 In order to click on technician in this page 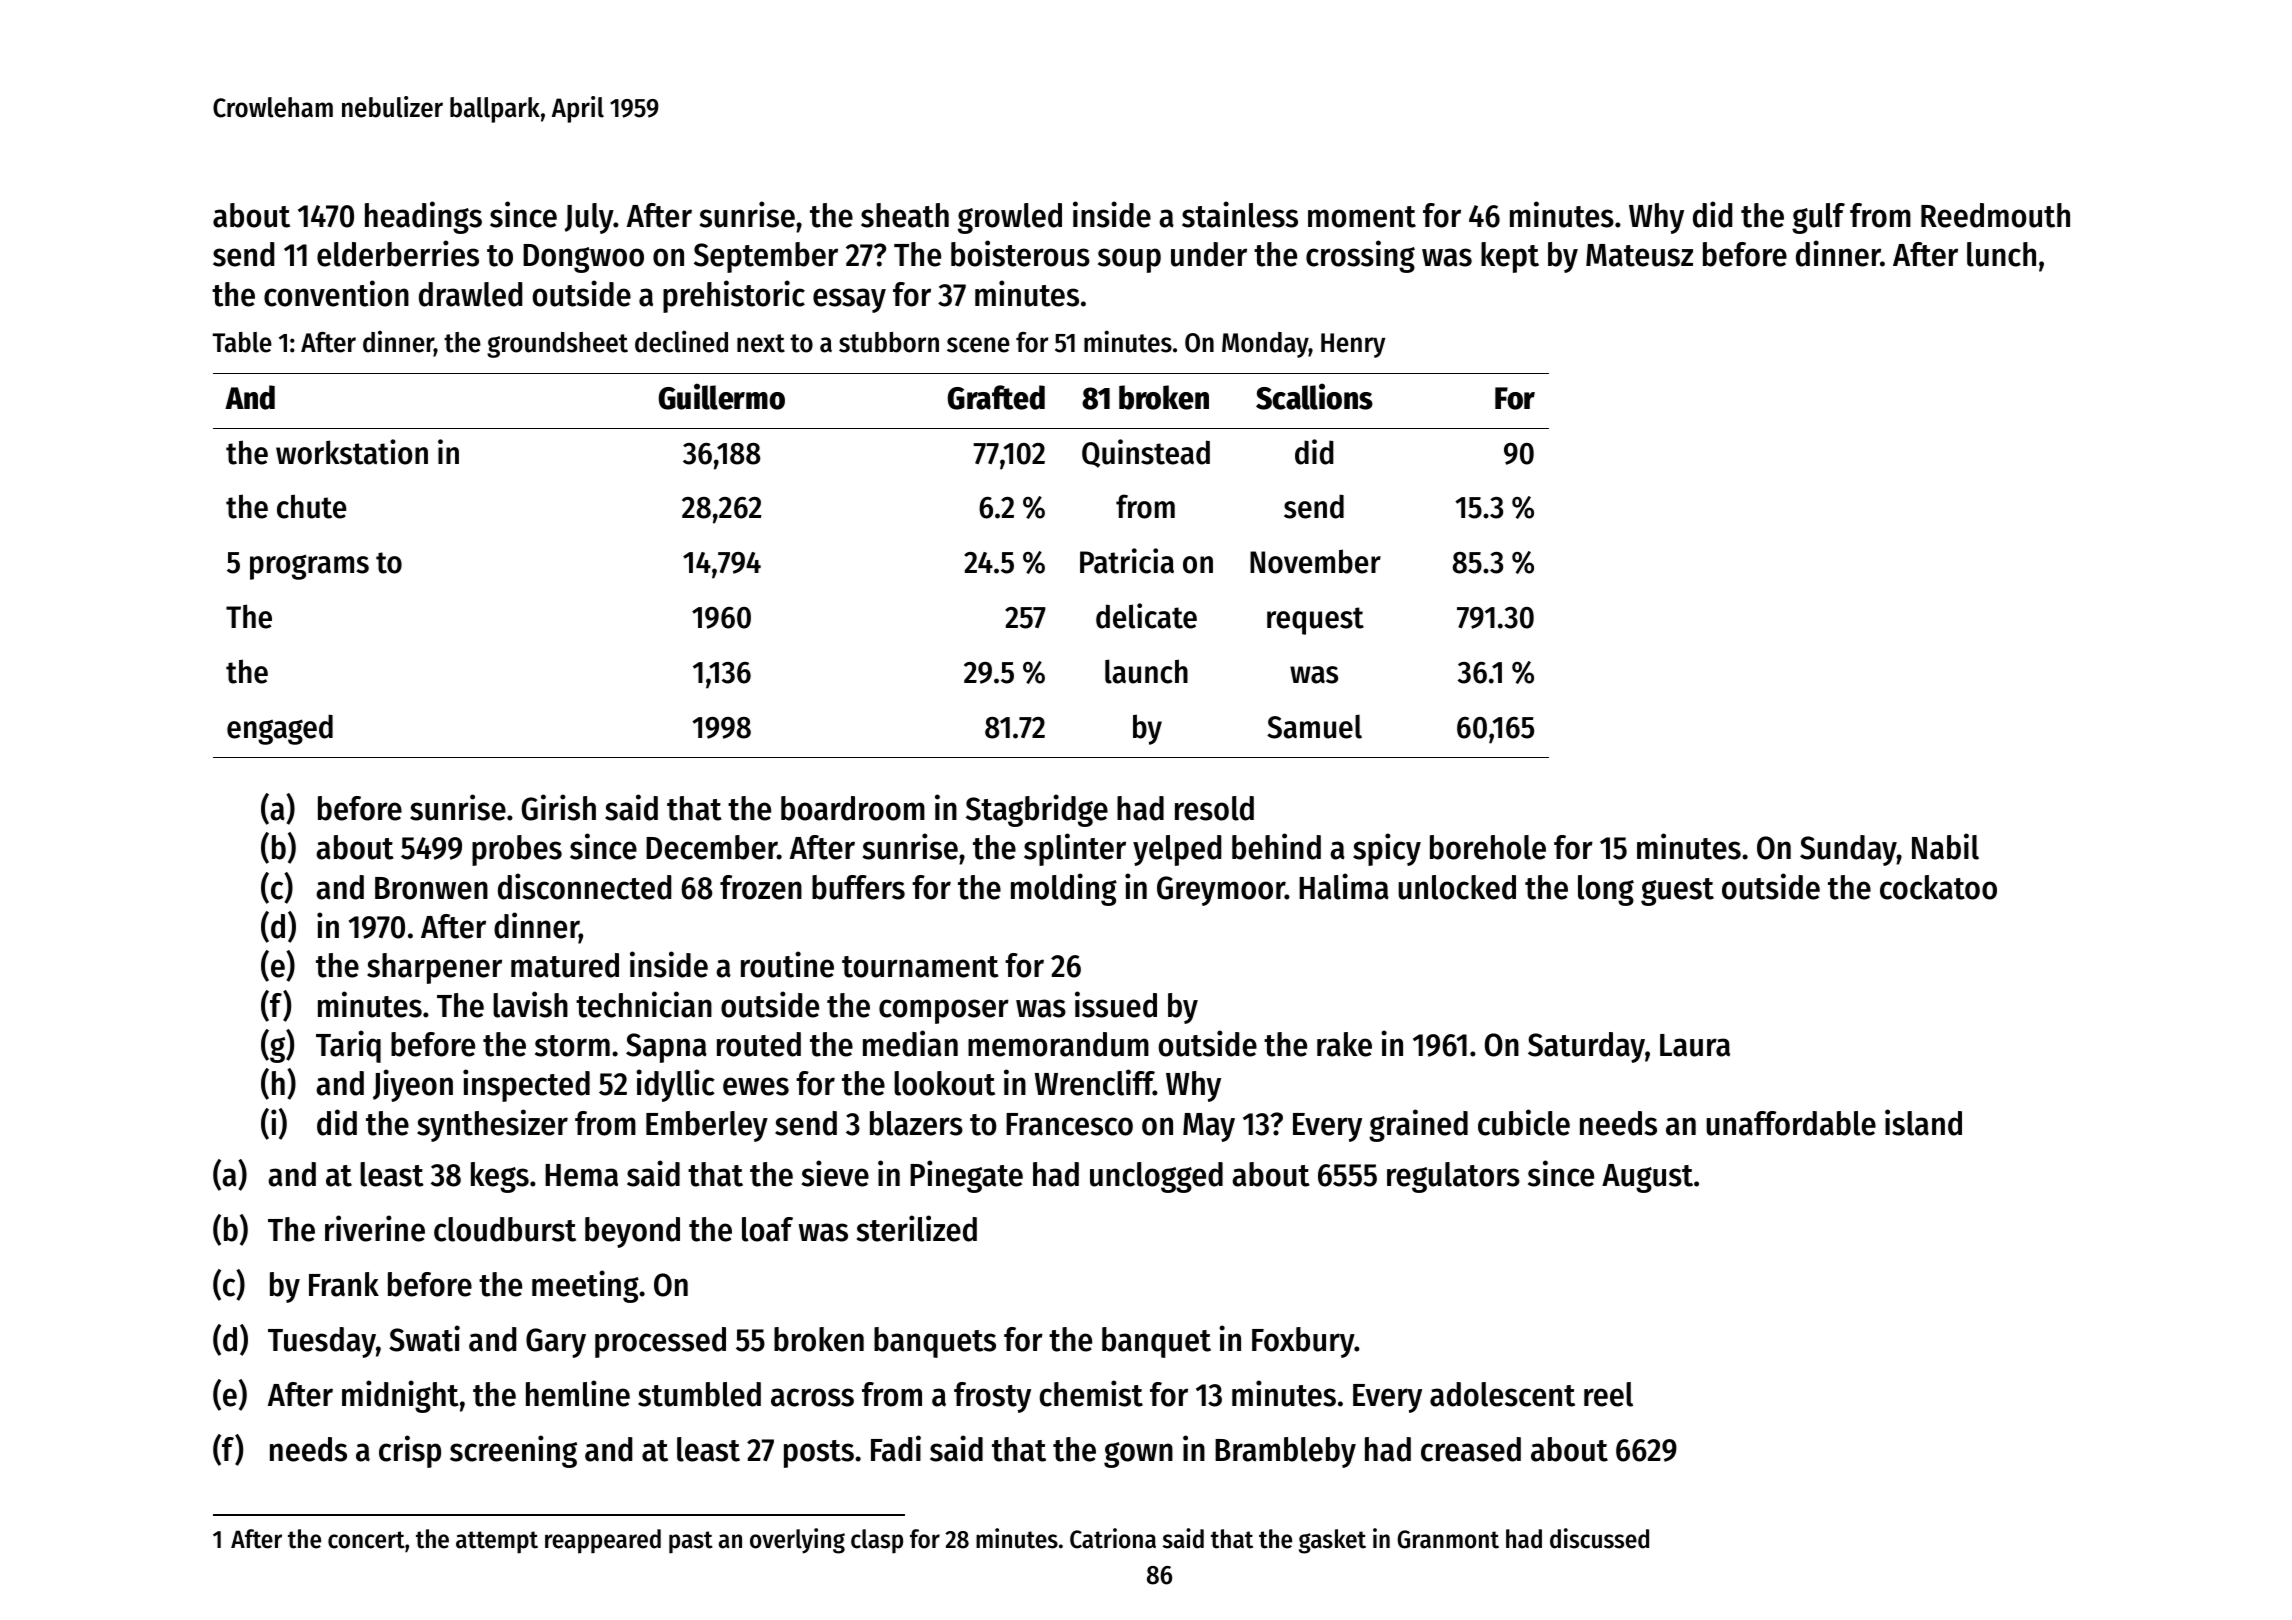, I will do `click(644, 1004)`.
